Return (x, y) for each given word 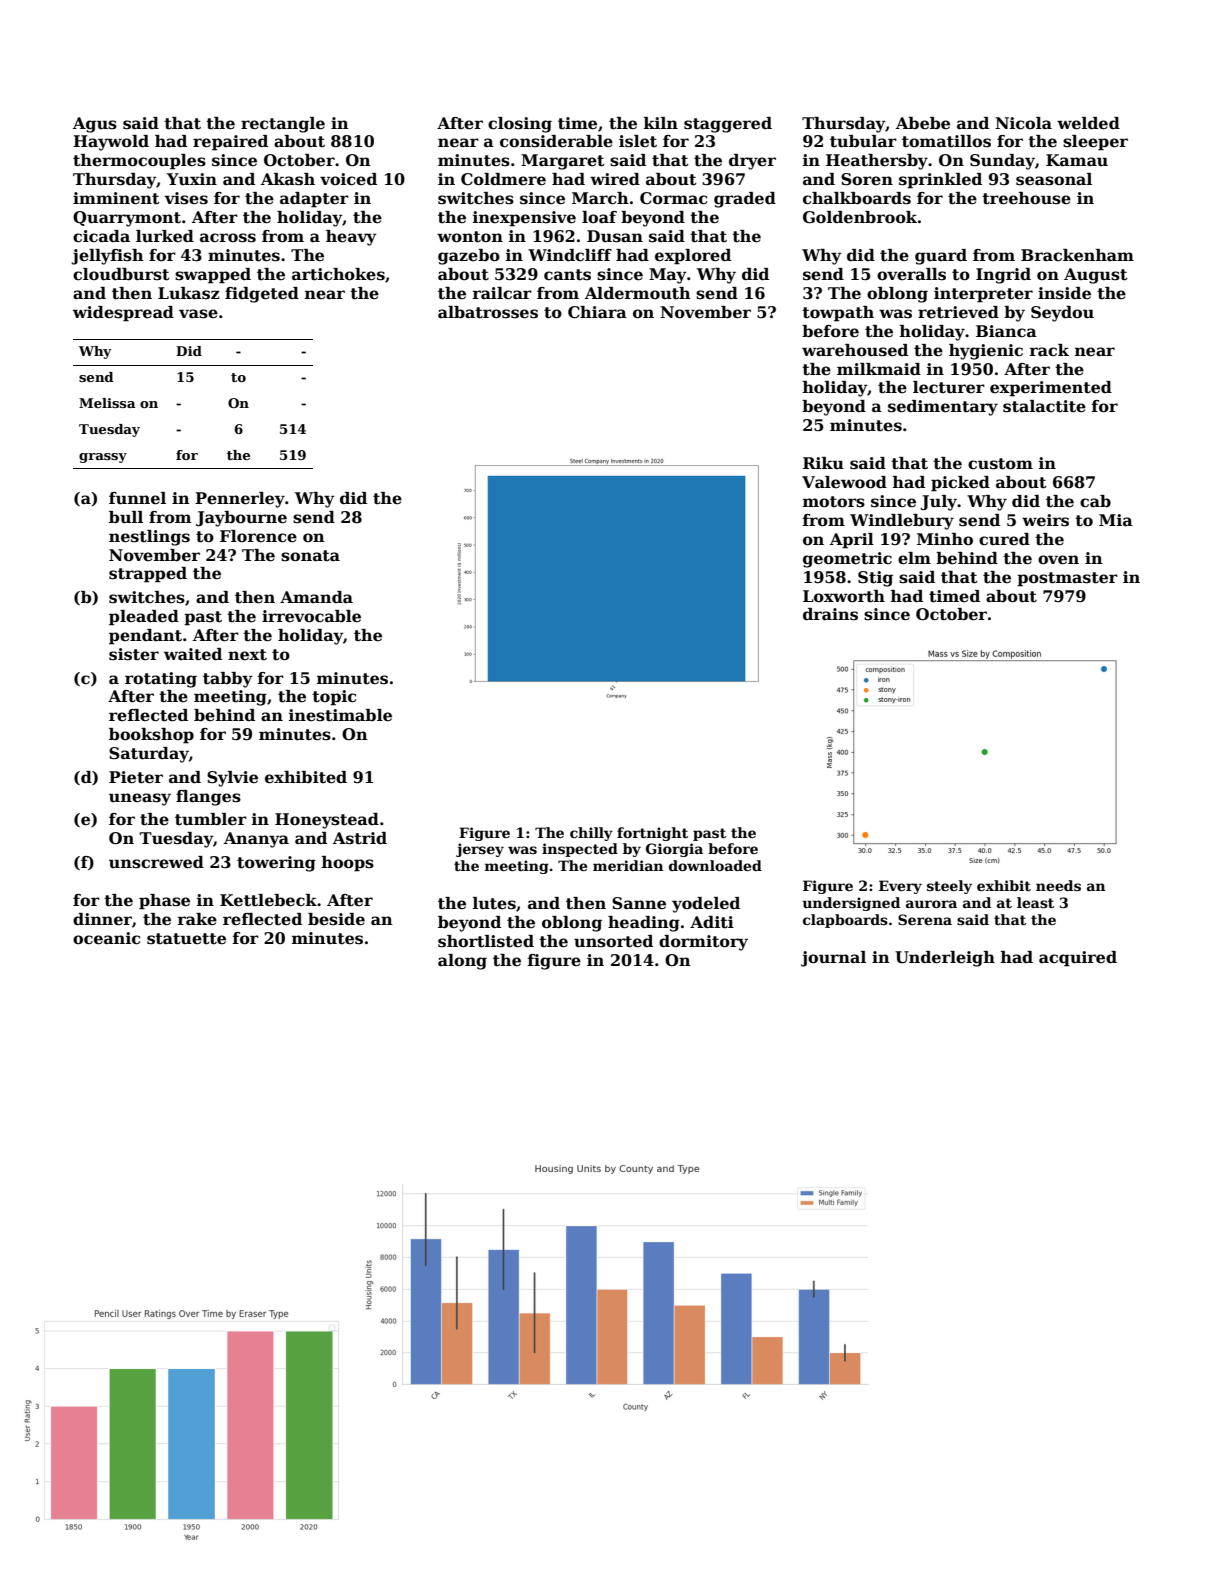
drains (830, 614)
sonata (310, 556)
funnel (137, 498)
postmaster (1067, 579)
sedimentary (943, 408)
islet (638, 141)
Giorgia (674, 850)
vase (198, 314)
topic (334, 698)
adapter (314, 200)
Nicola (1023, 123)
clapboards (845, 921)
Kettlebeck (268, 900)
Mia (1116, 520)
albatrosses (488, 312)
